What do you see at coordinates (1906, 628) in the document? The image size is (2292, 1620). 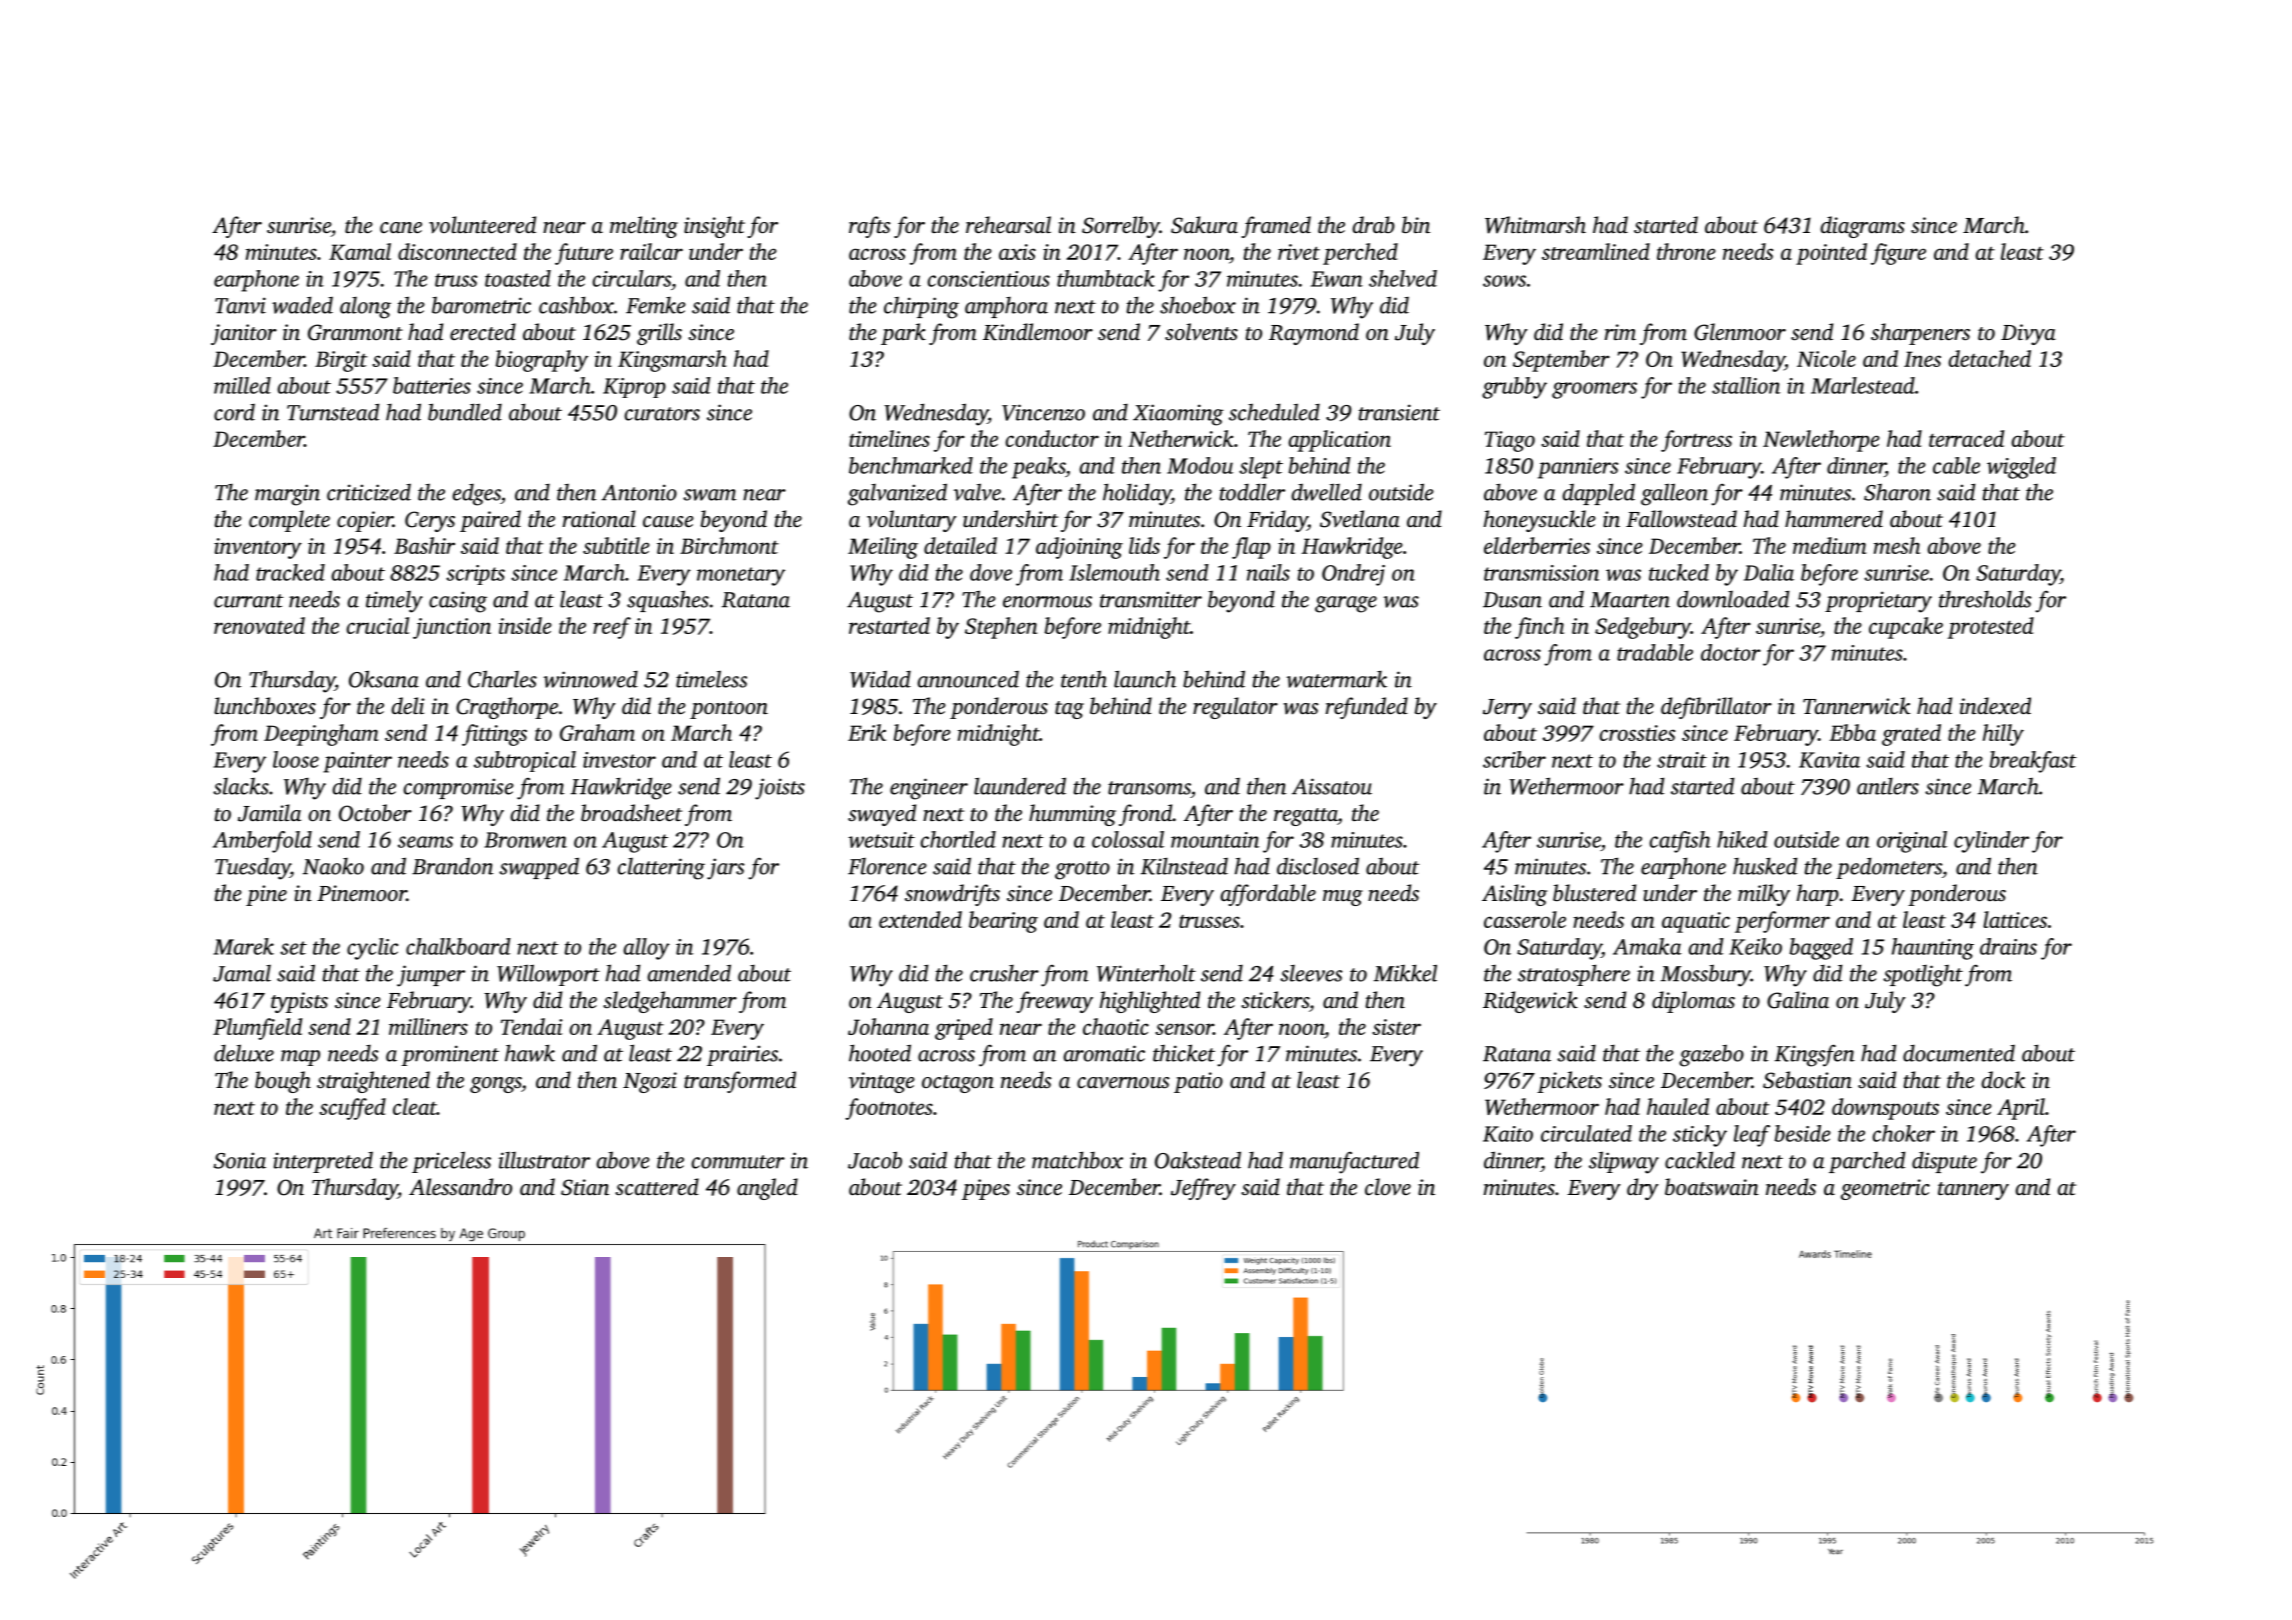 I see `cupcake` at bounding box center [1906, 628].
